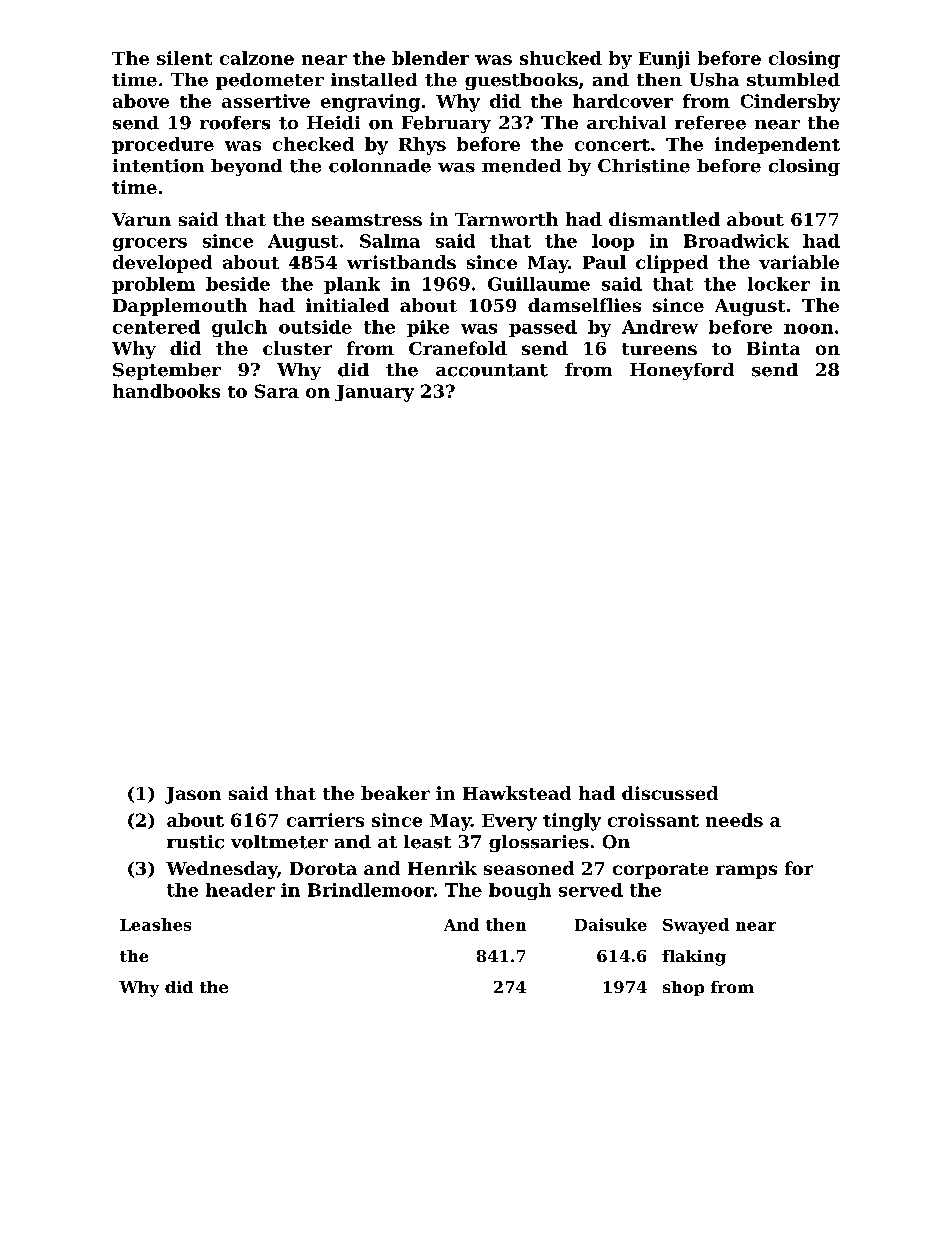  What do you see at coordinates (670, 793) in the screenshot?
I see `discussed` at bounding box center [670, 793].
